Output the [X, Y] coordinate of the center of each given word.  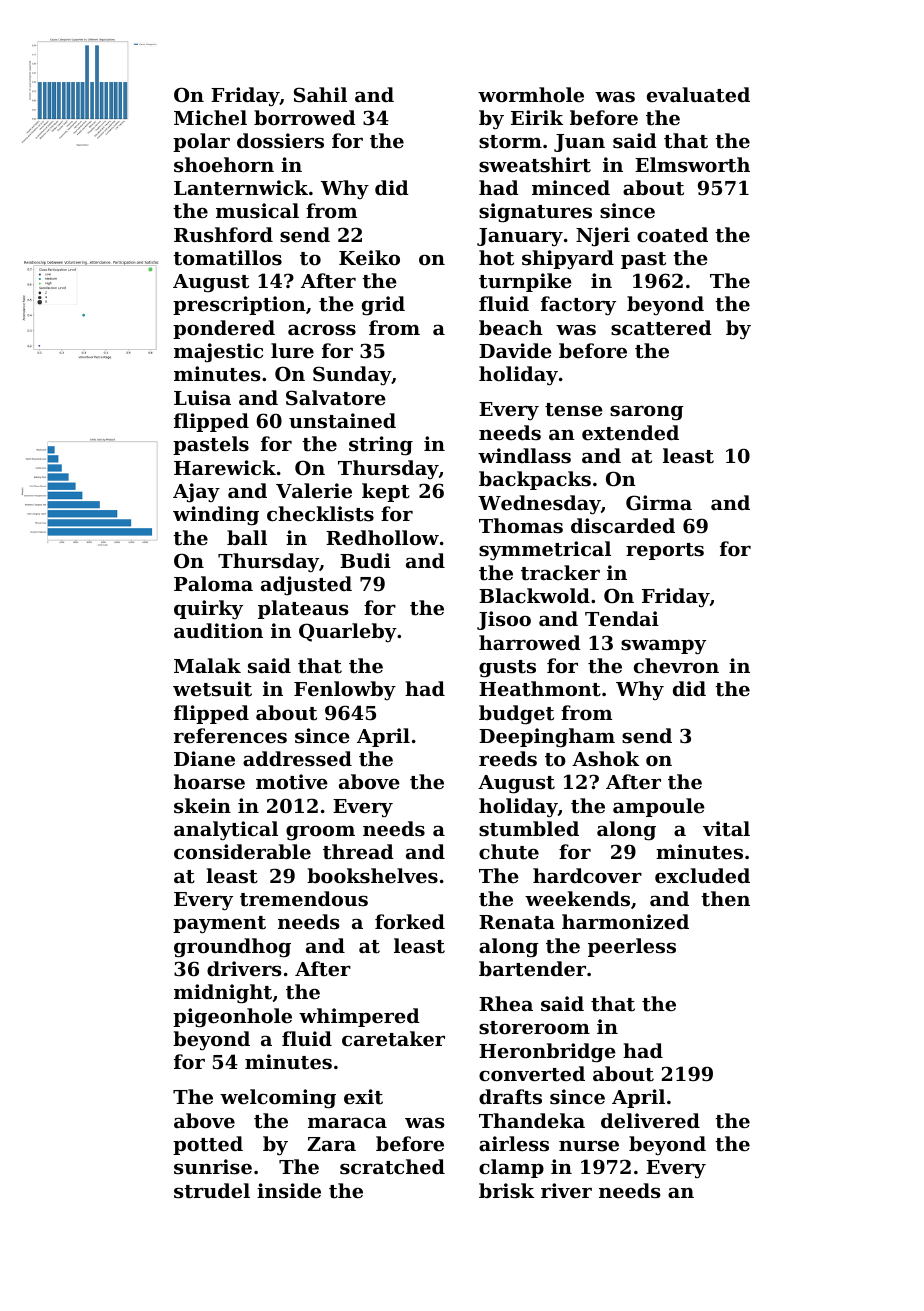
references [230, 735]
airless [514, 1144]
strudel [212, 1191]
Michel [210, 117]
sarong [647, 413]
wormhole [531, 94]
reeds [508, 758]
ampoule [659, 807]
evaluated [698, 95]
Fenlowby [345, 690]
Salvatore [336, 398]
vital [726, 829]
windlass [524, 455]
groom [320, 833]
